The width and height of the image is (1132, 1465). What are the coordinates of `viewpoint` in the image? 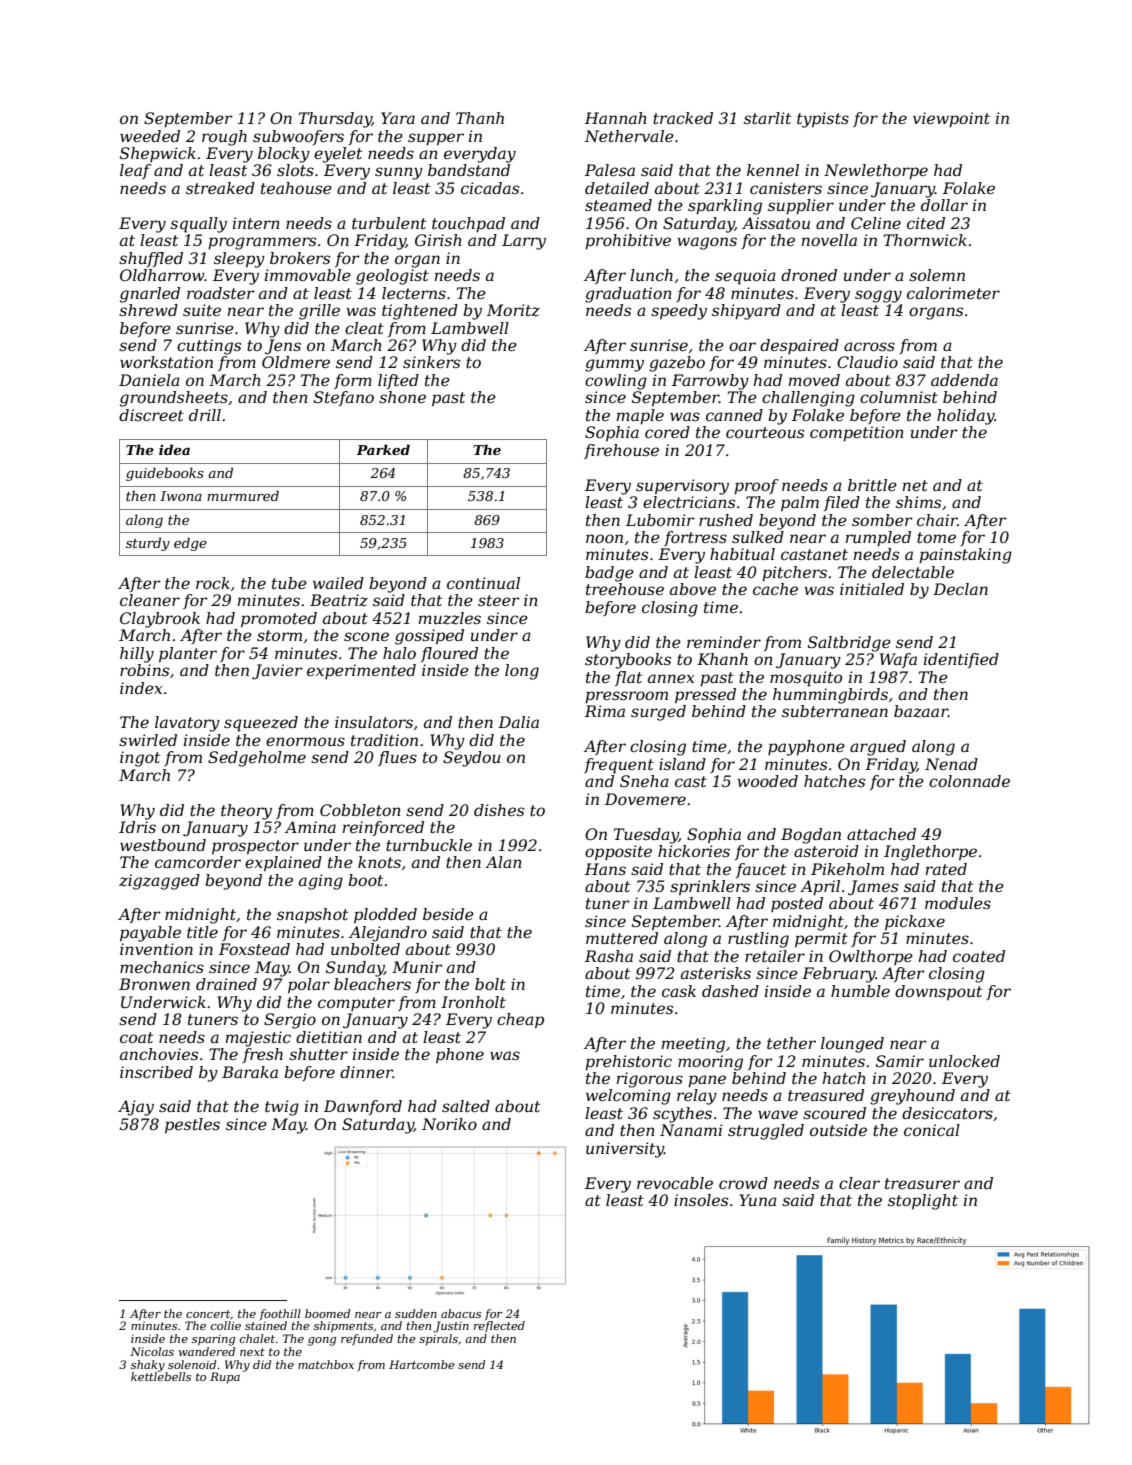 It's located at (951, 120).
